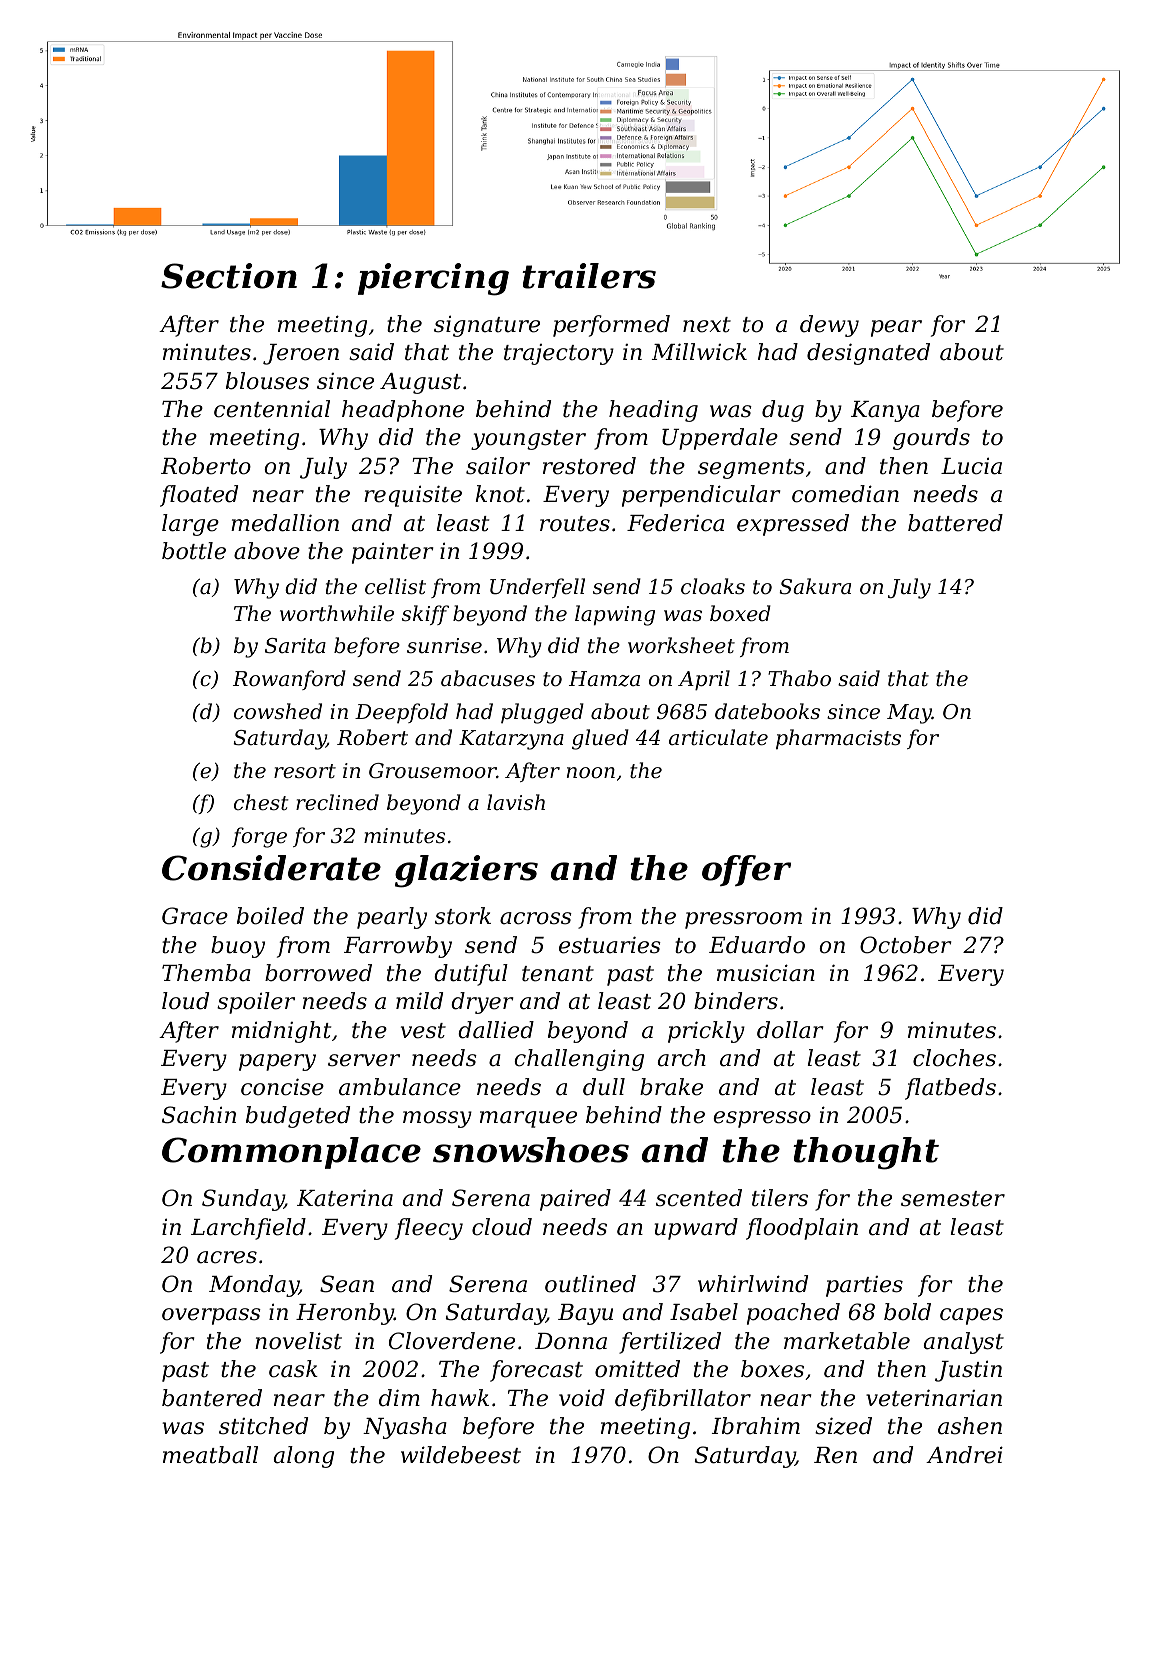 This page has width=1165, height=1654. I want to click on Sean, so click(347, 1284).
